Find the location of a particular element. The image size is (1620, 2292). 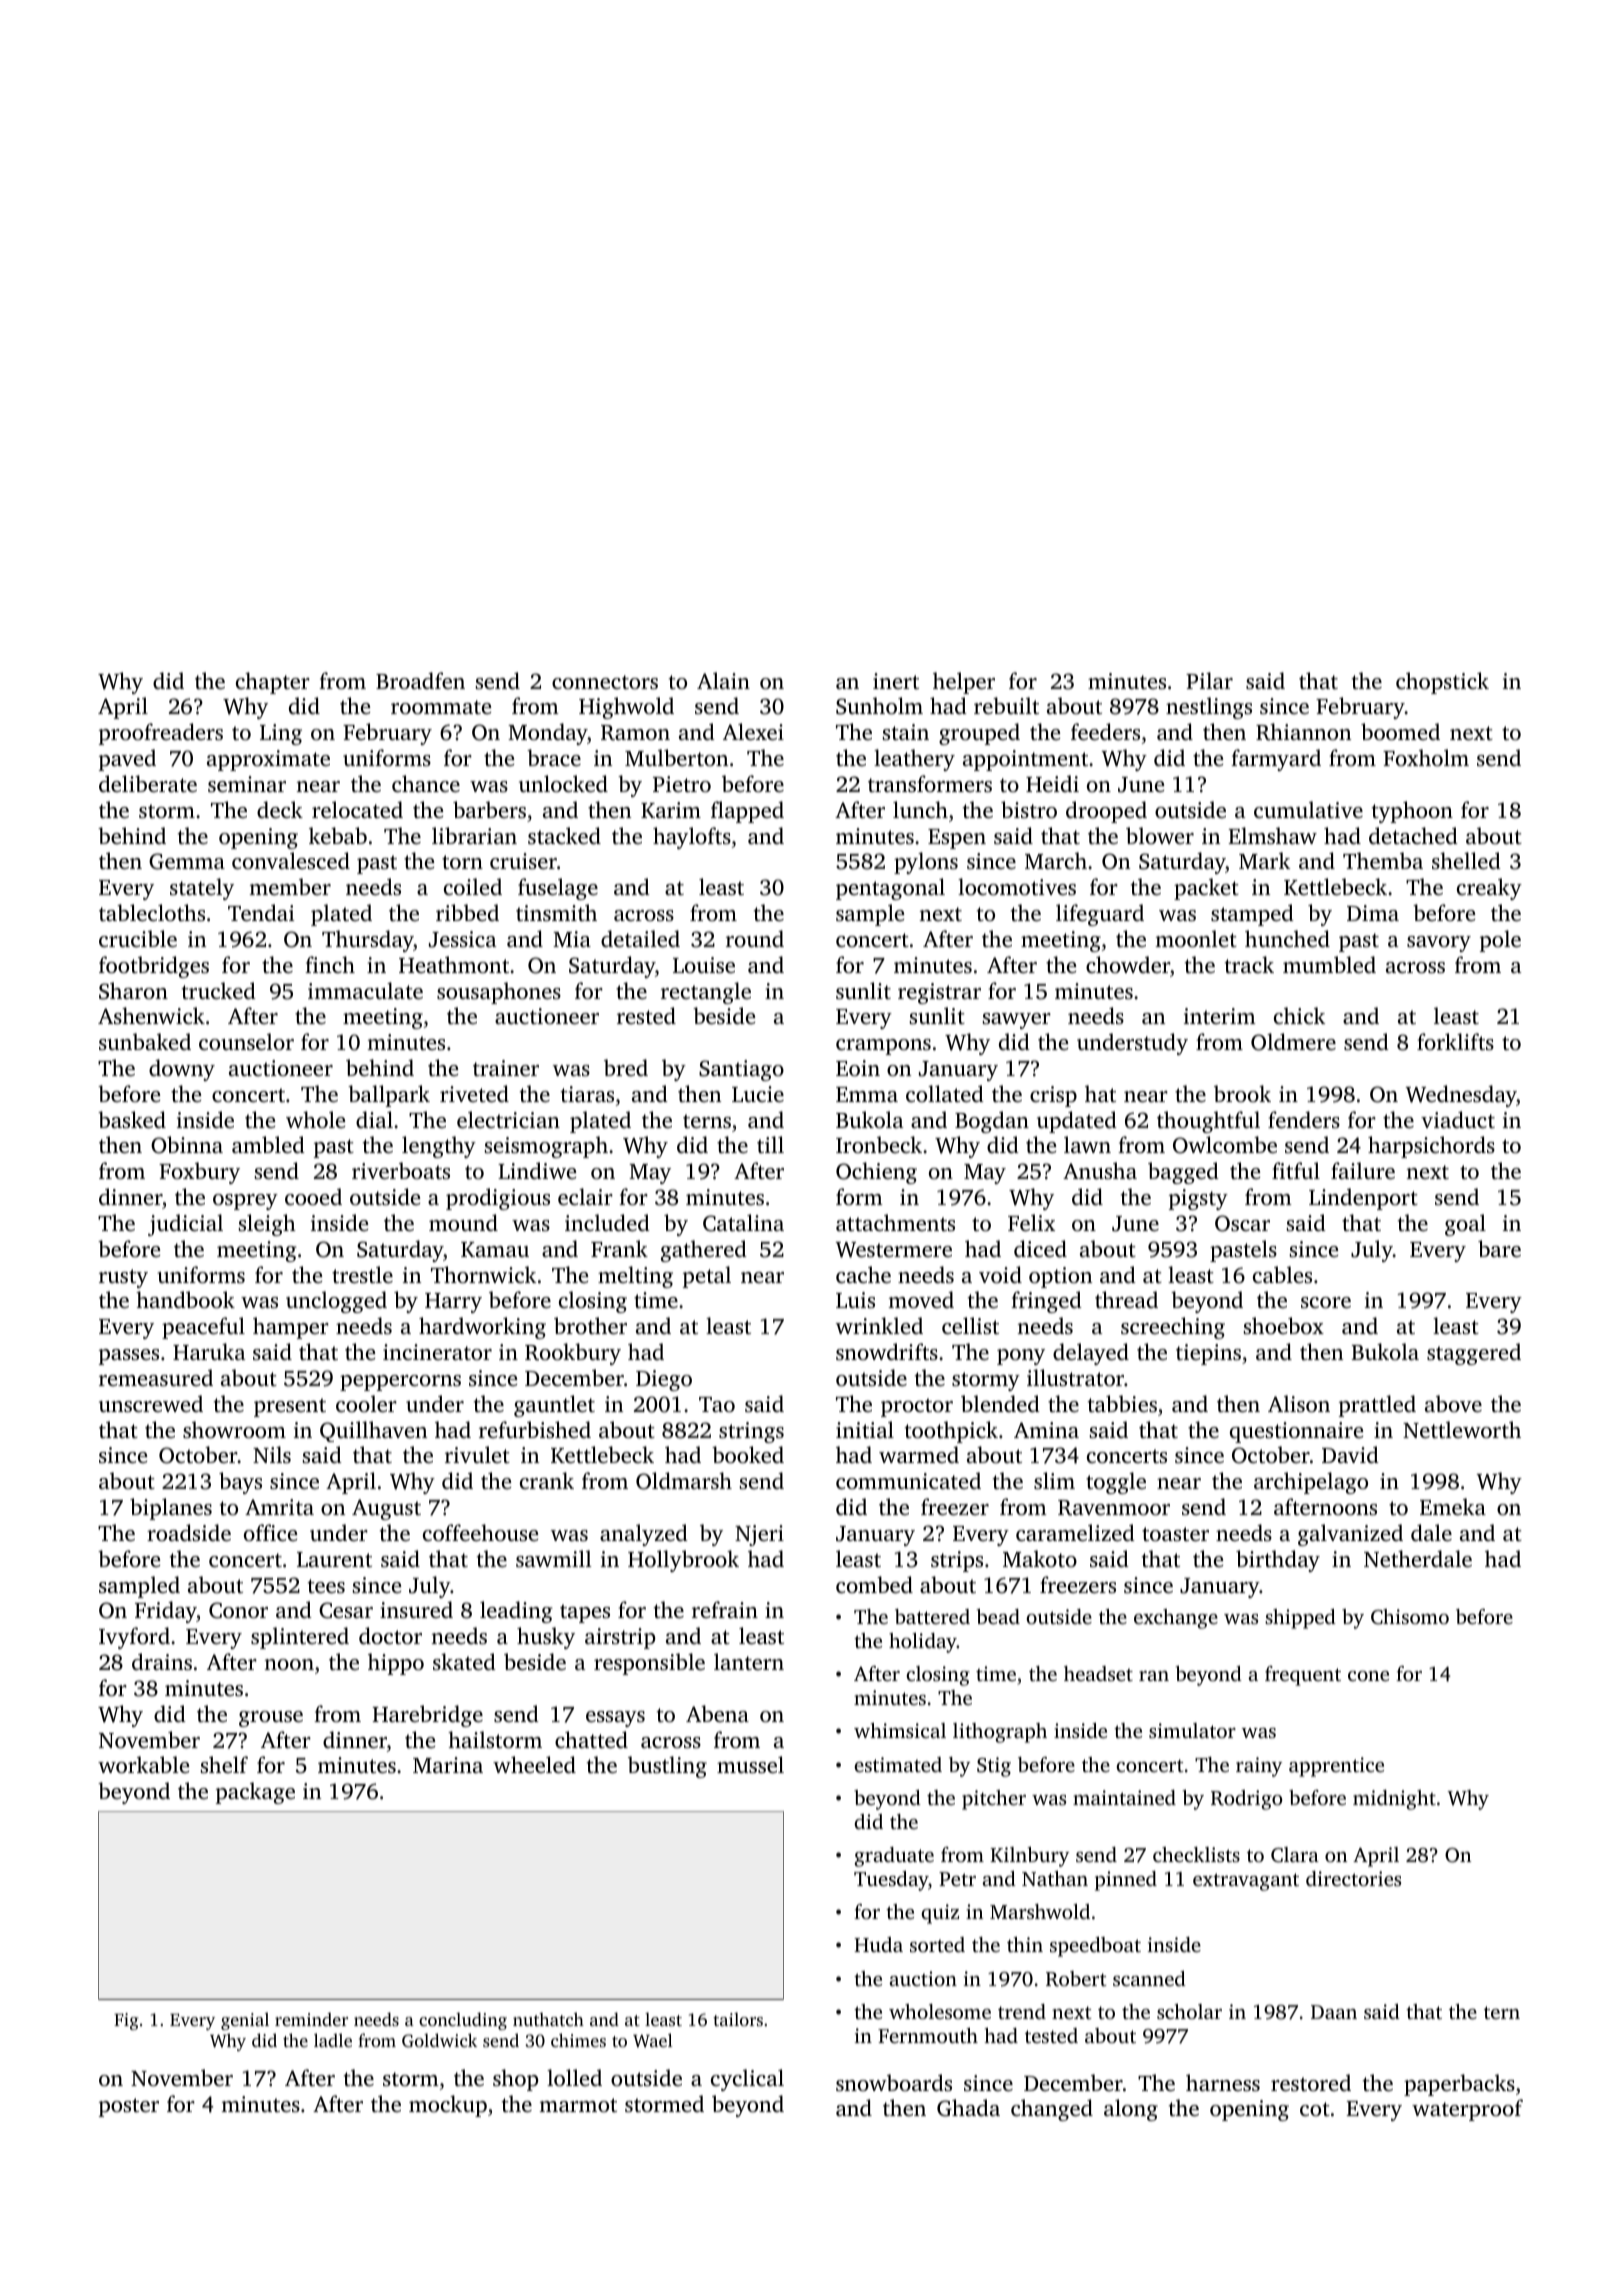

package is located at coordinates (255, 1793).
